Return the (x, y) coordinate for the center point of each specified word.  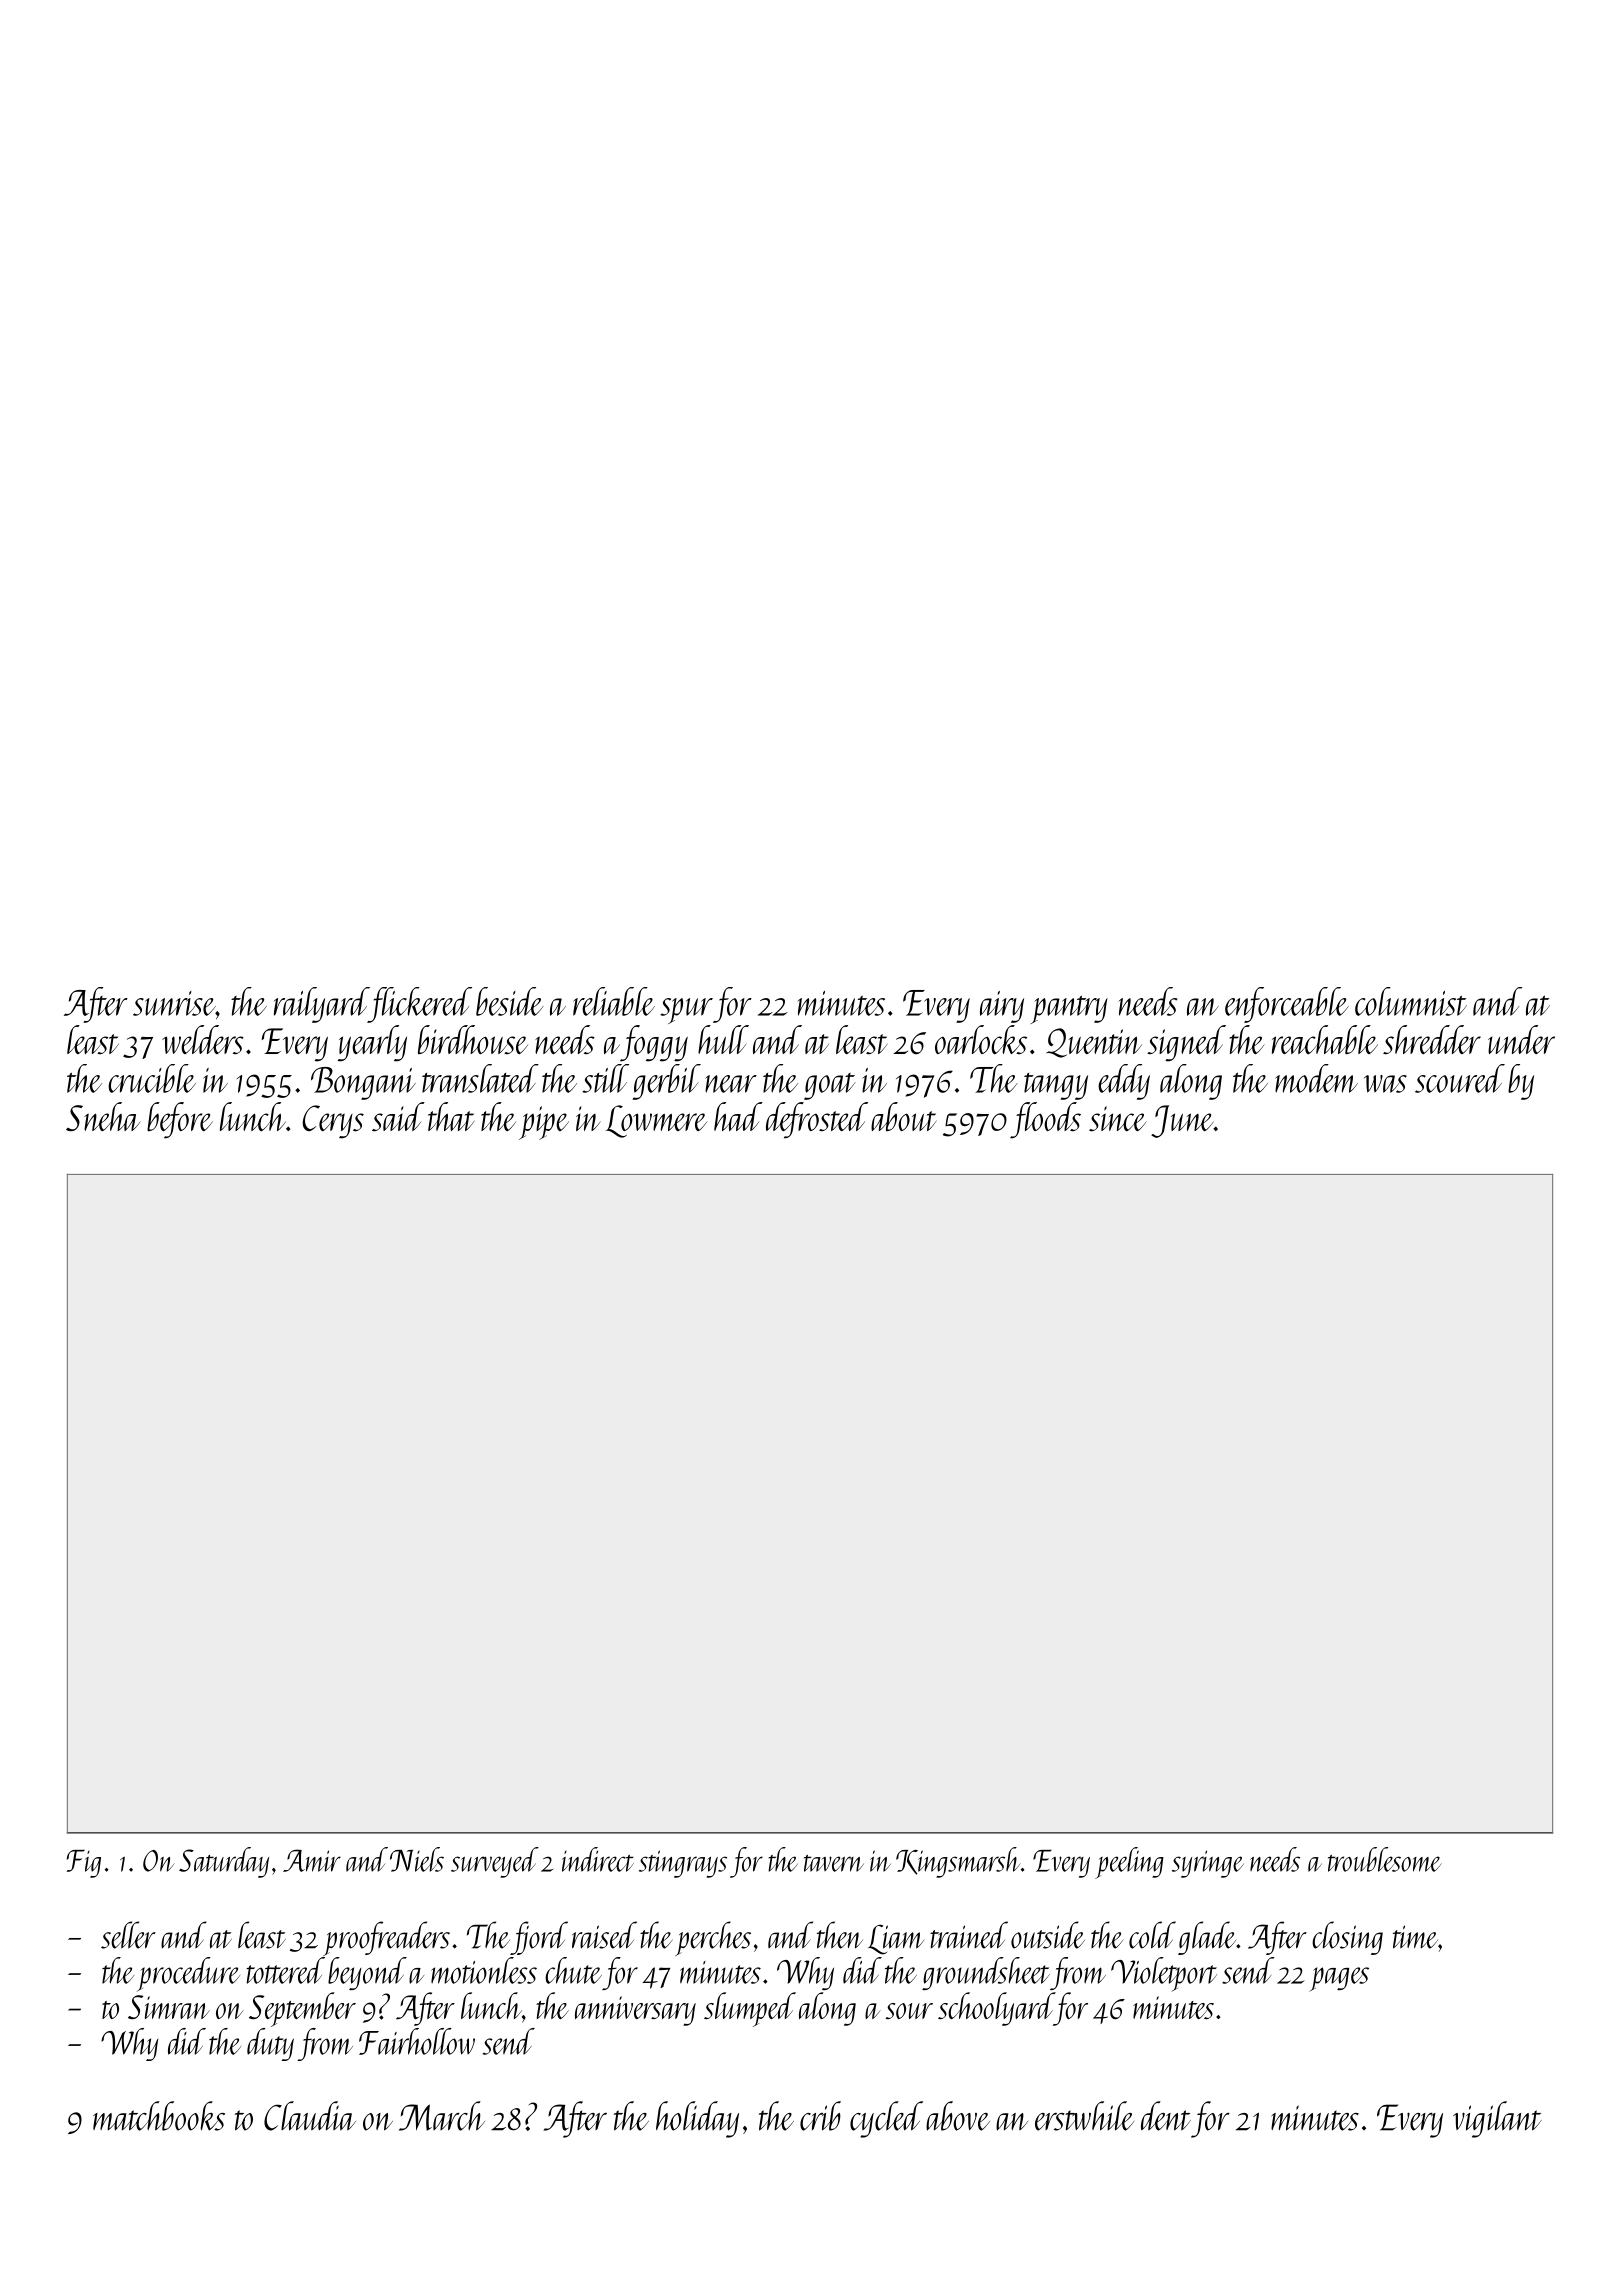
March (442, 2116)
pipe (544, 1123)
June (1182, 1121)
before (180, 1120)
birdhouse (473, 1039)
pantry (1069, 1010)
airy (1002, 1007)
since (1118, 1118)
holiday (697, 2119)
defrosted (817, 1120)
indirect (598, 1859)
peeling (1129, 1863)
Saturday (224, 1862)
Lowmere (656, 1121)
